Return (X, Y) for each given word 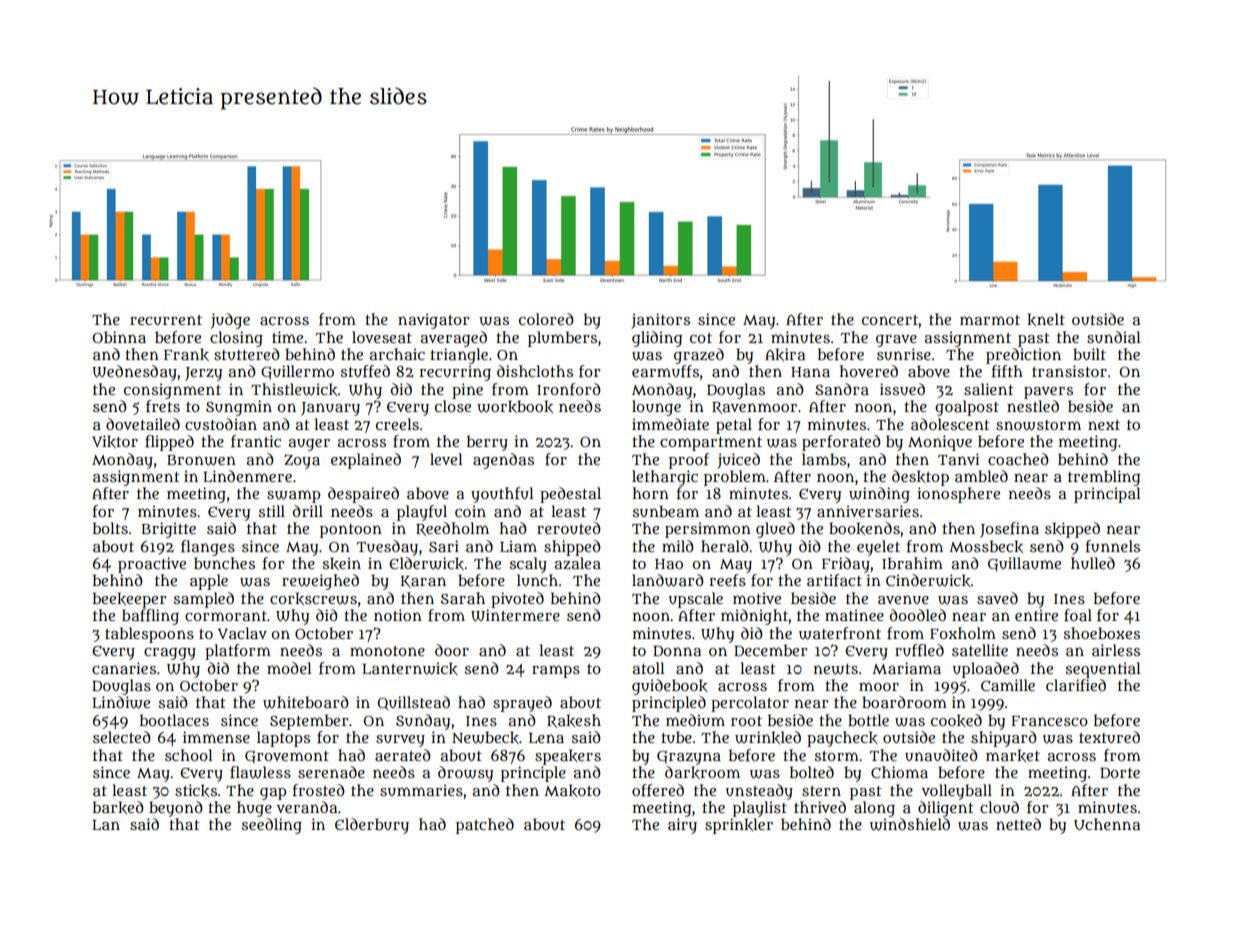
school (189, 755)
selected (122, 737)
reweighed (320, 582)
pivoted (517, 600)
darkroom (702, 772)
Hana (810, 372)
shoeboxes (1101, 633)
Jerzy (203, 374)
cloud (999, 807)
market (1013, 755)
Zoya (302, 461)
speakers (568, 757)
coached (1018, 459)
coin (470, 511)
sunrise (904, 354)
